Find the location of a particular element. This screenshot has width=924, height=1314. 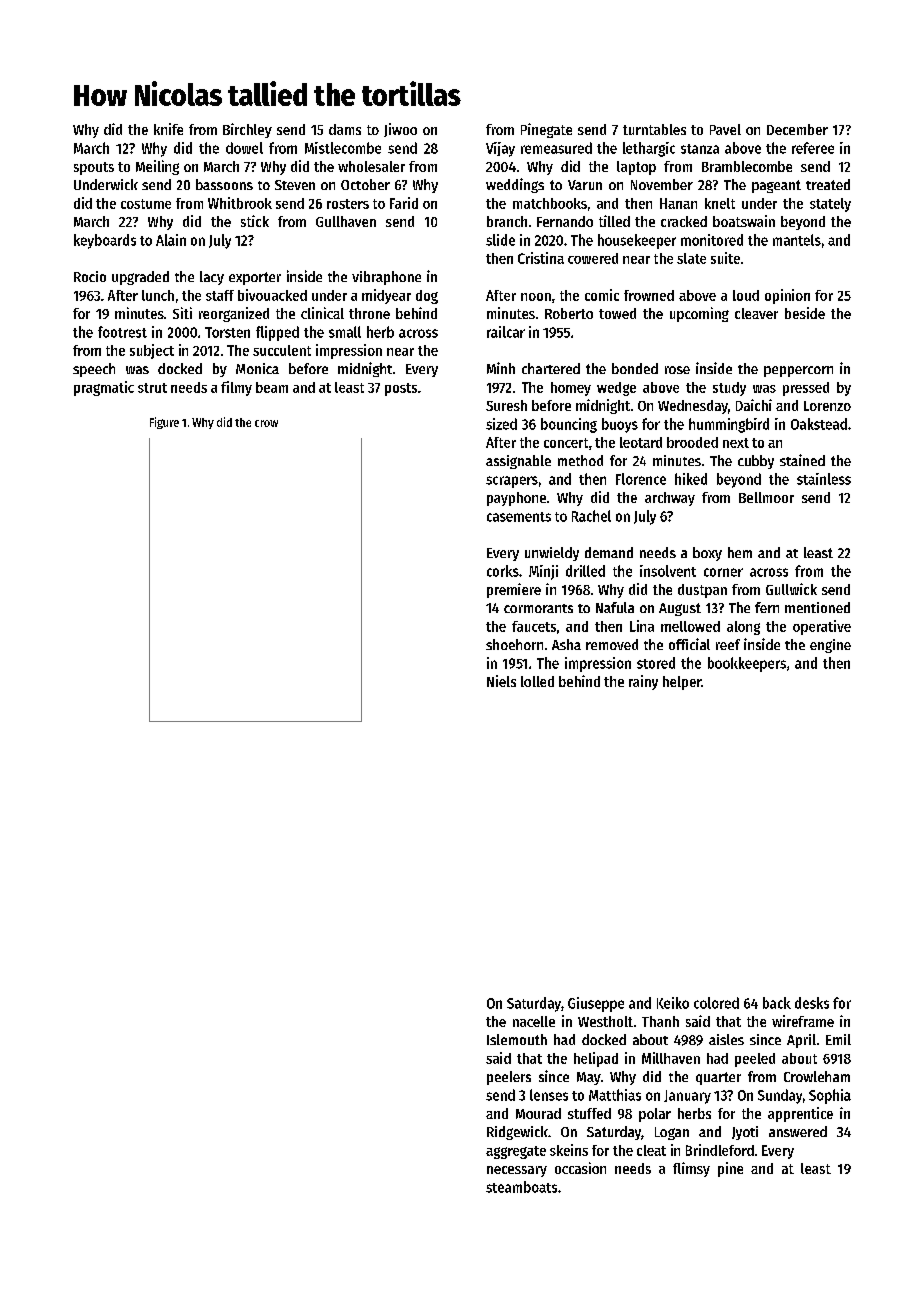

desks is located at coordinates (812, 1003).
